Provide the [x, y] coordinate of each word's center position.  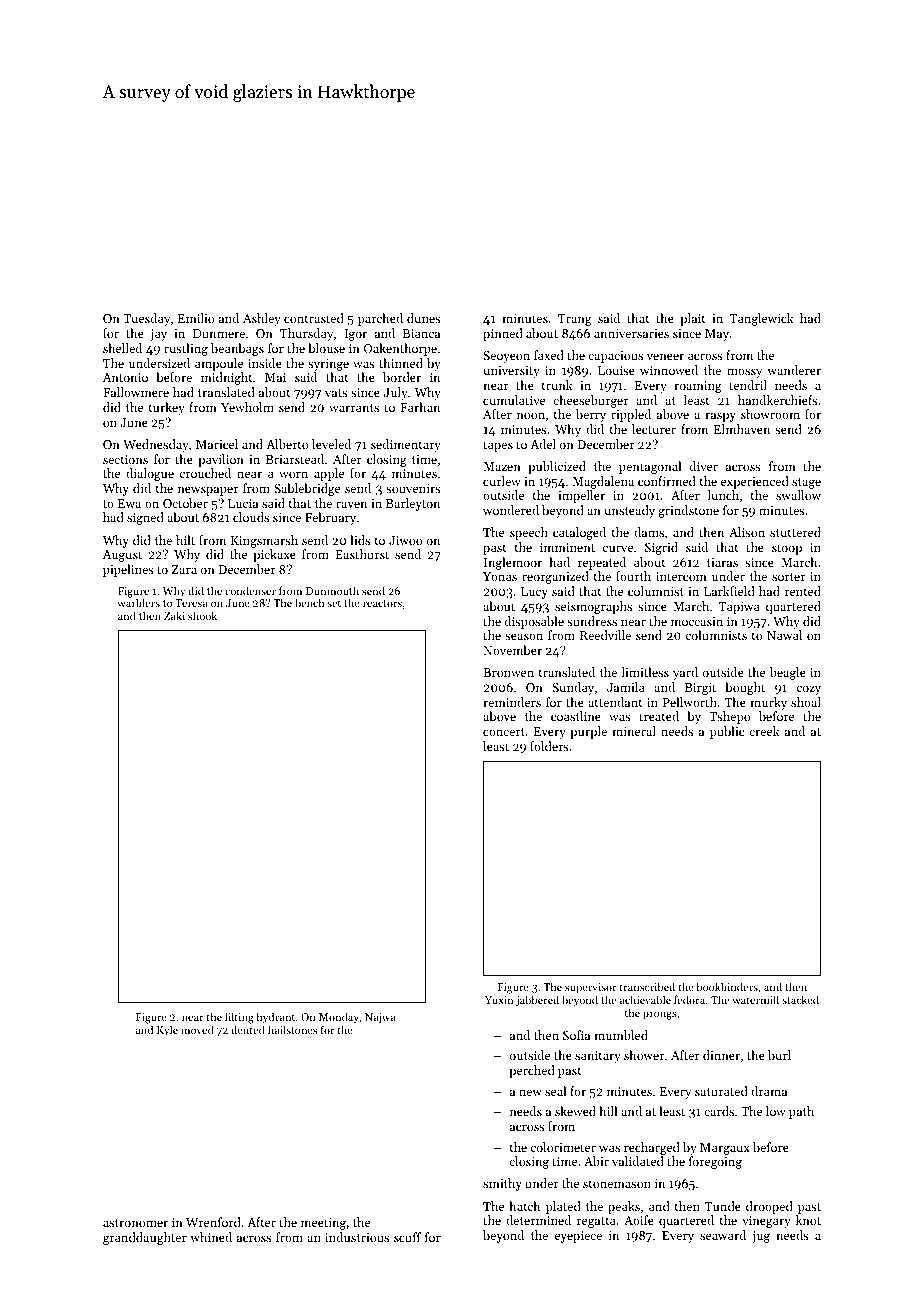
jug [761, 1237]
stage [806, 483]
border [402, 377]
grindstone [688, 511]
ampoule [219, 364]
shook [202, 615]
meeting [323, 1224]
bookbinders [727, 986]
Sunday [573, 688]
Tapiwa [739, 608]
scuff [407, 1237]
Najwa [380, 1018]
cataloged [579, 533]
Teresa [191, 603]
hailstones [292, 1029]
